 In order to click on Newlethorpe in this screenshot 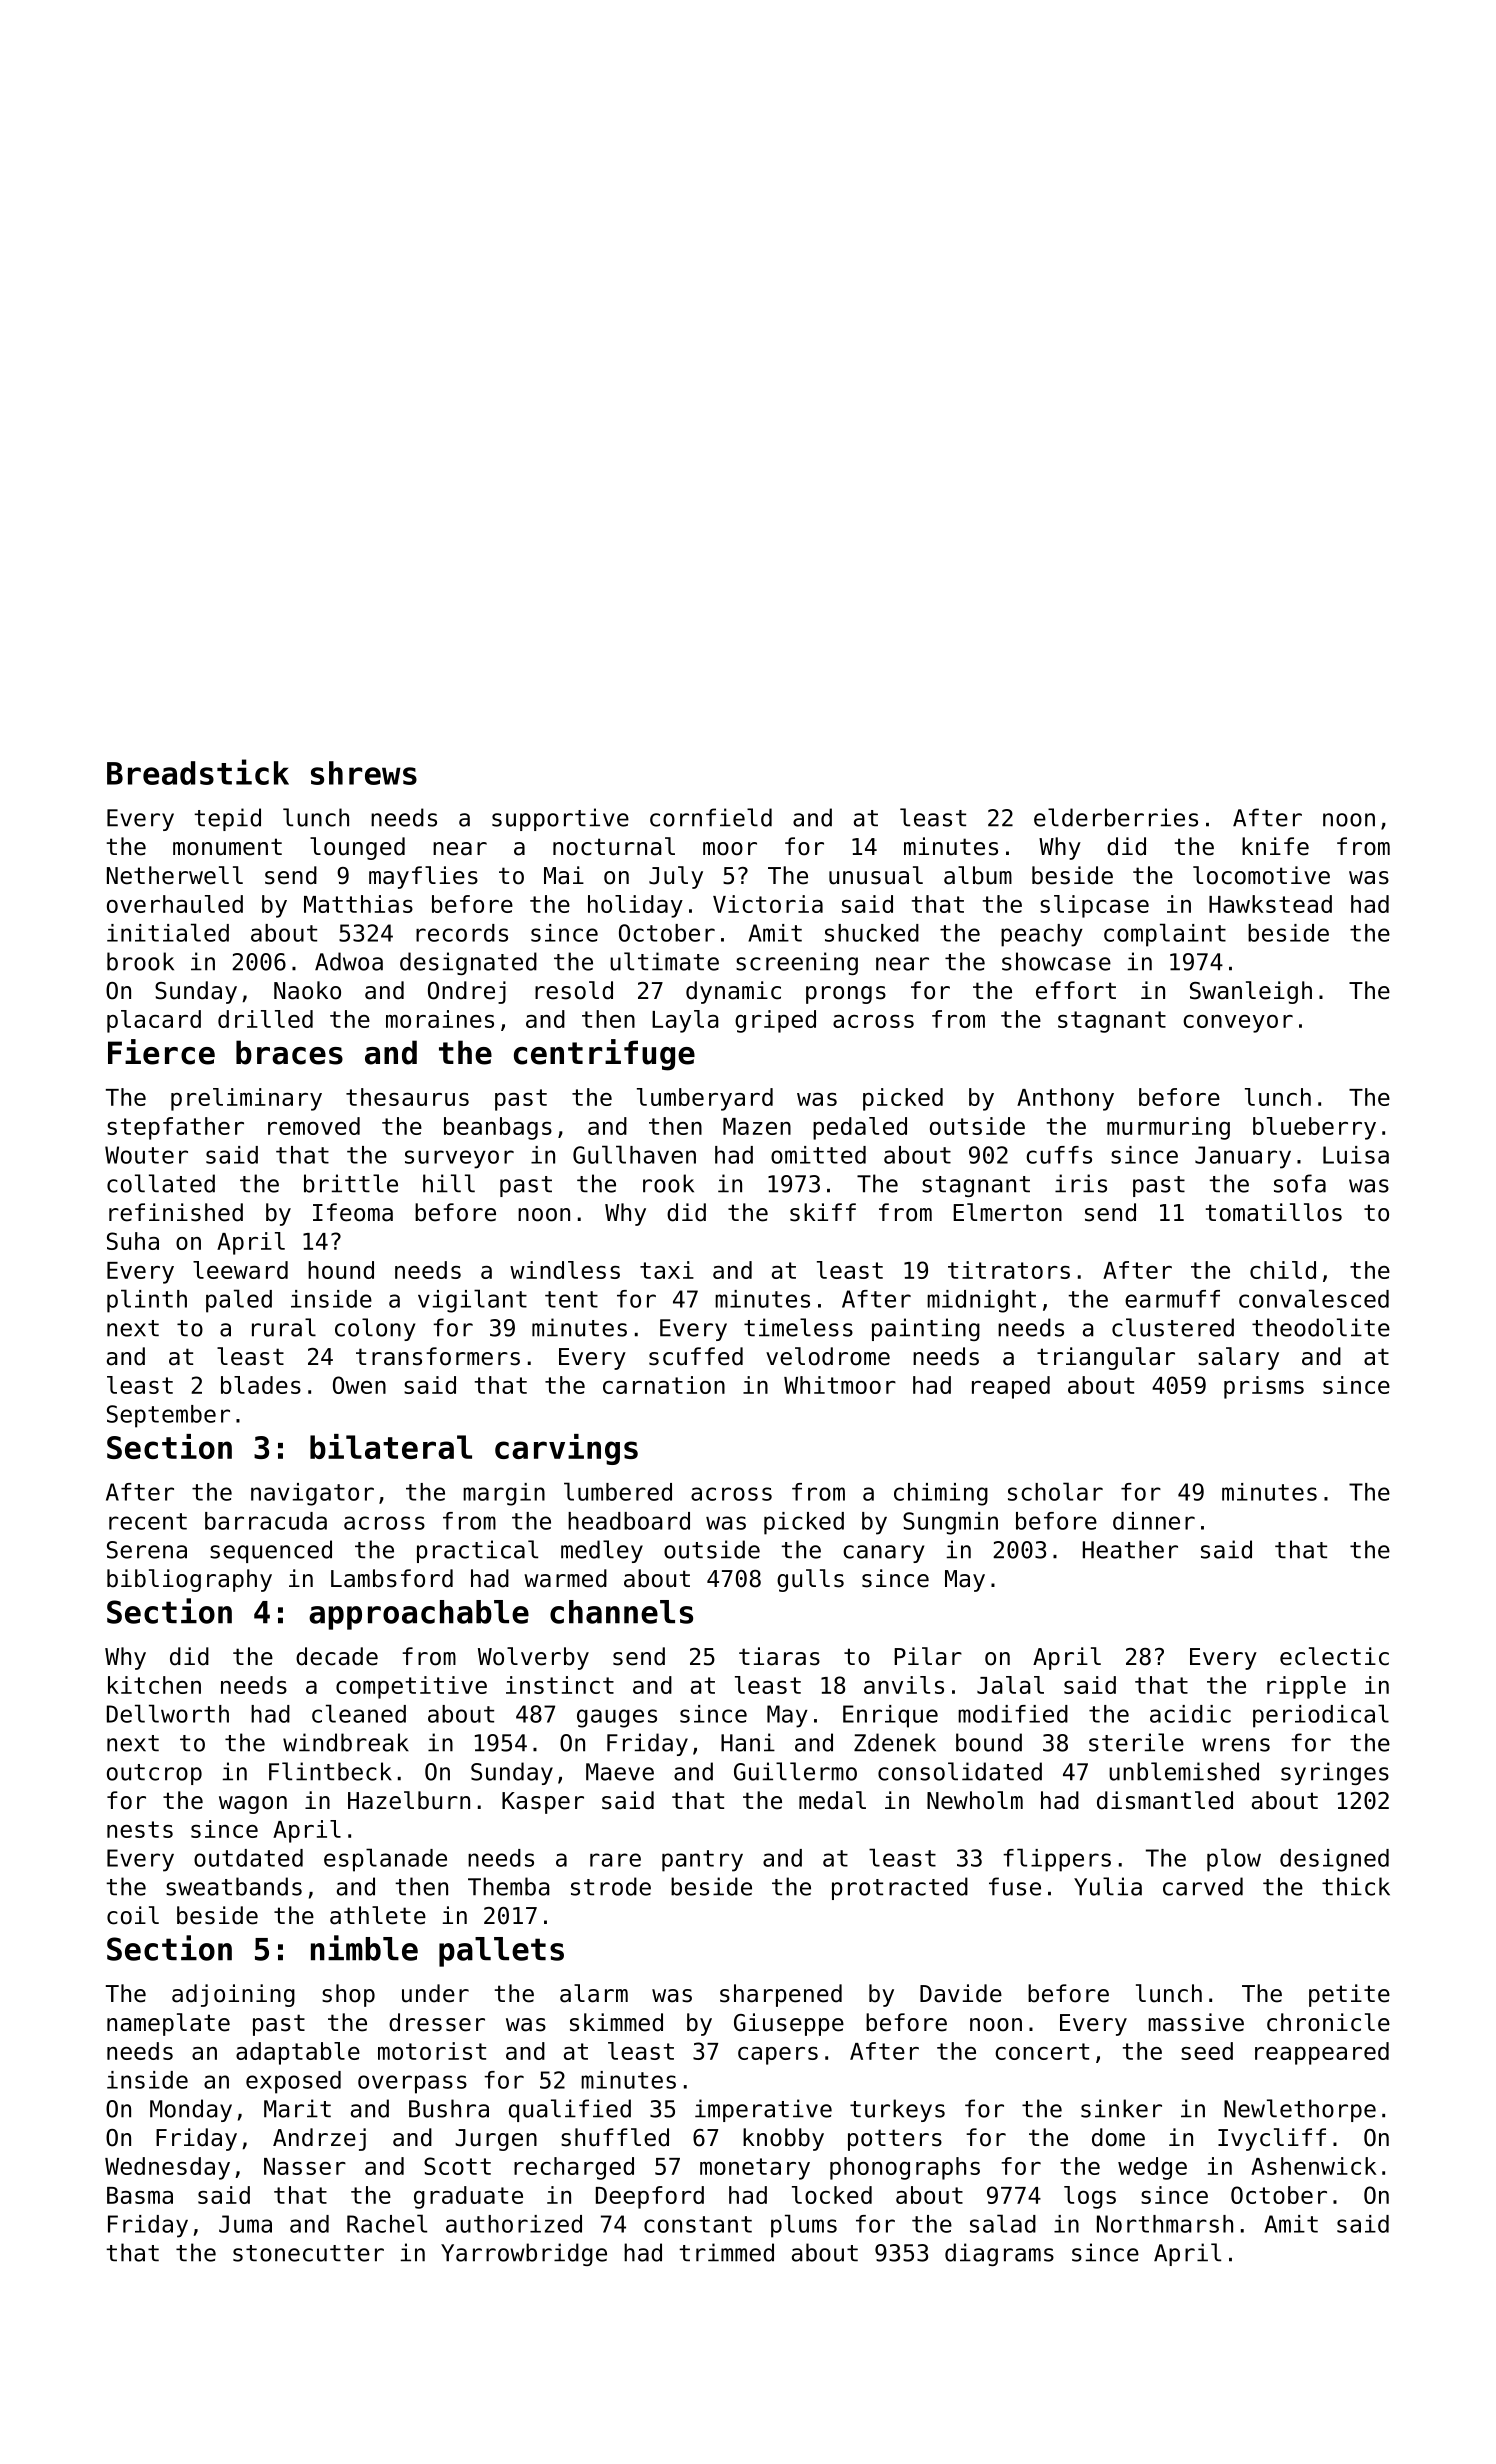, I will do `click(1300, 2110)`.
